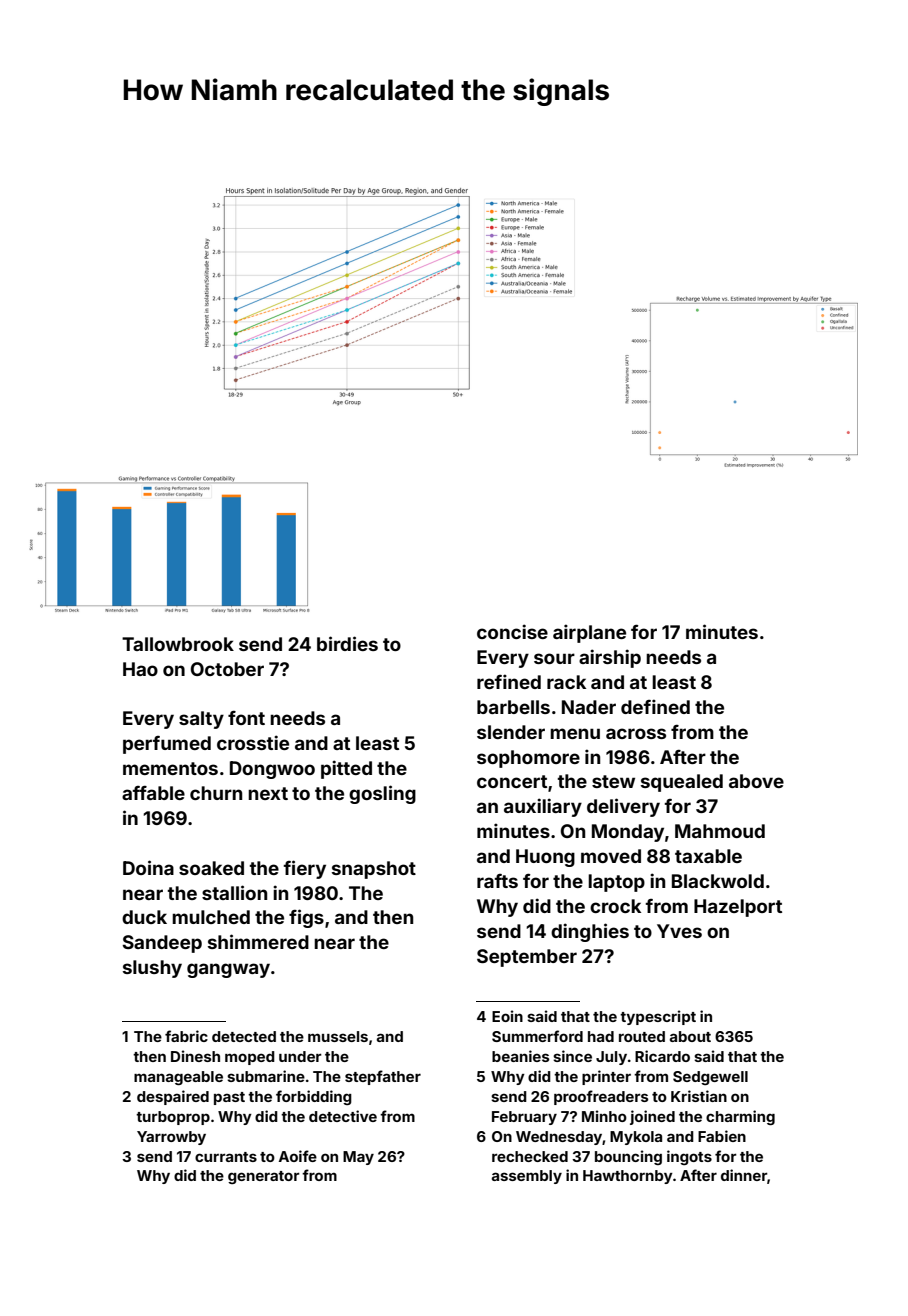 The width and height of the page is (908, 1316). I want to click on dinner, so click(744, 1175).
